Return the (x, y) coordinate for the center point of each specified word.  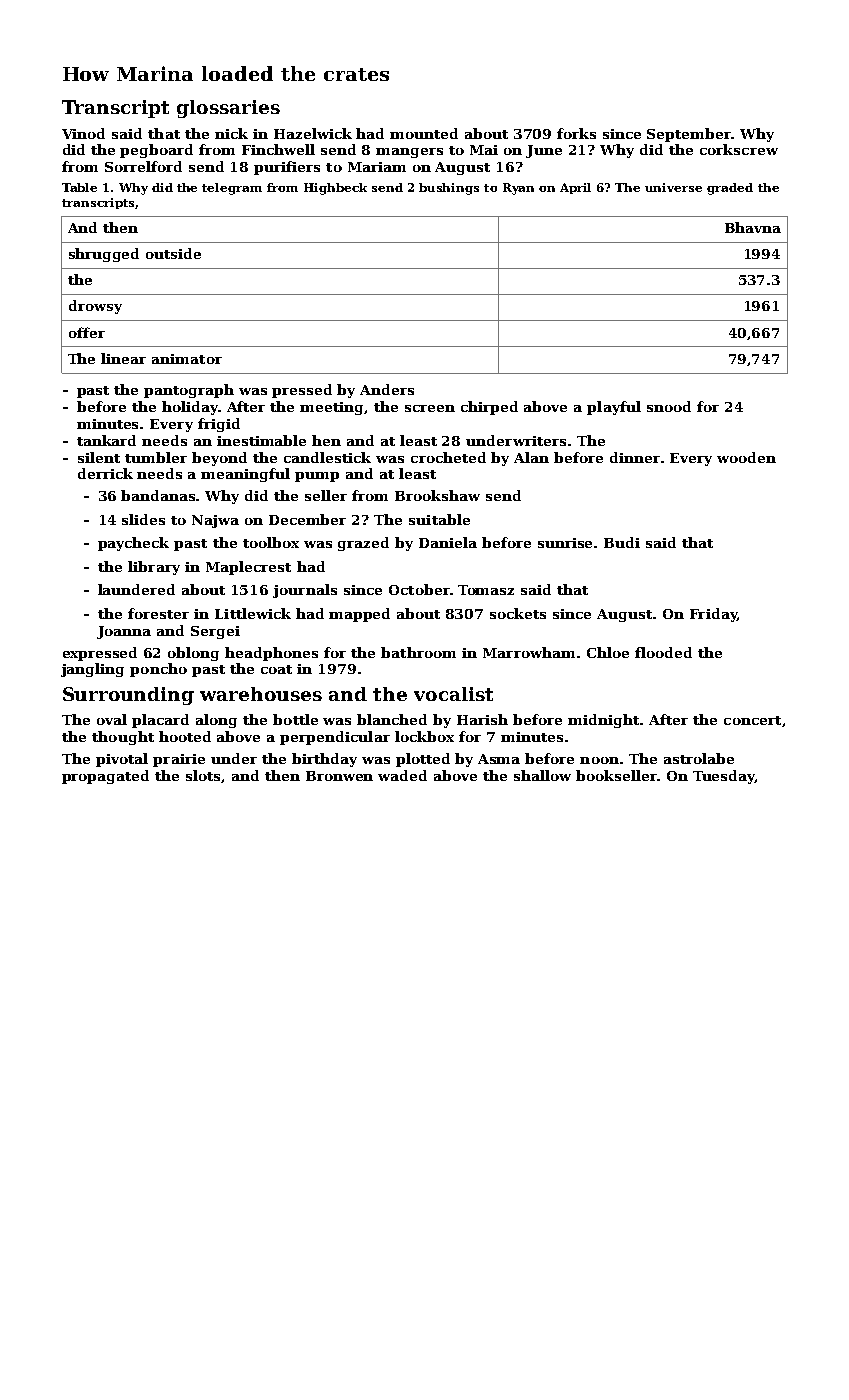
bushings (449, 189)
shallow (542, 775)
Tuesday (724, 777)
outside (173, 253)
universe (673, 187)
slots (204, 776)
